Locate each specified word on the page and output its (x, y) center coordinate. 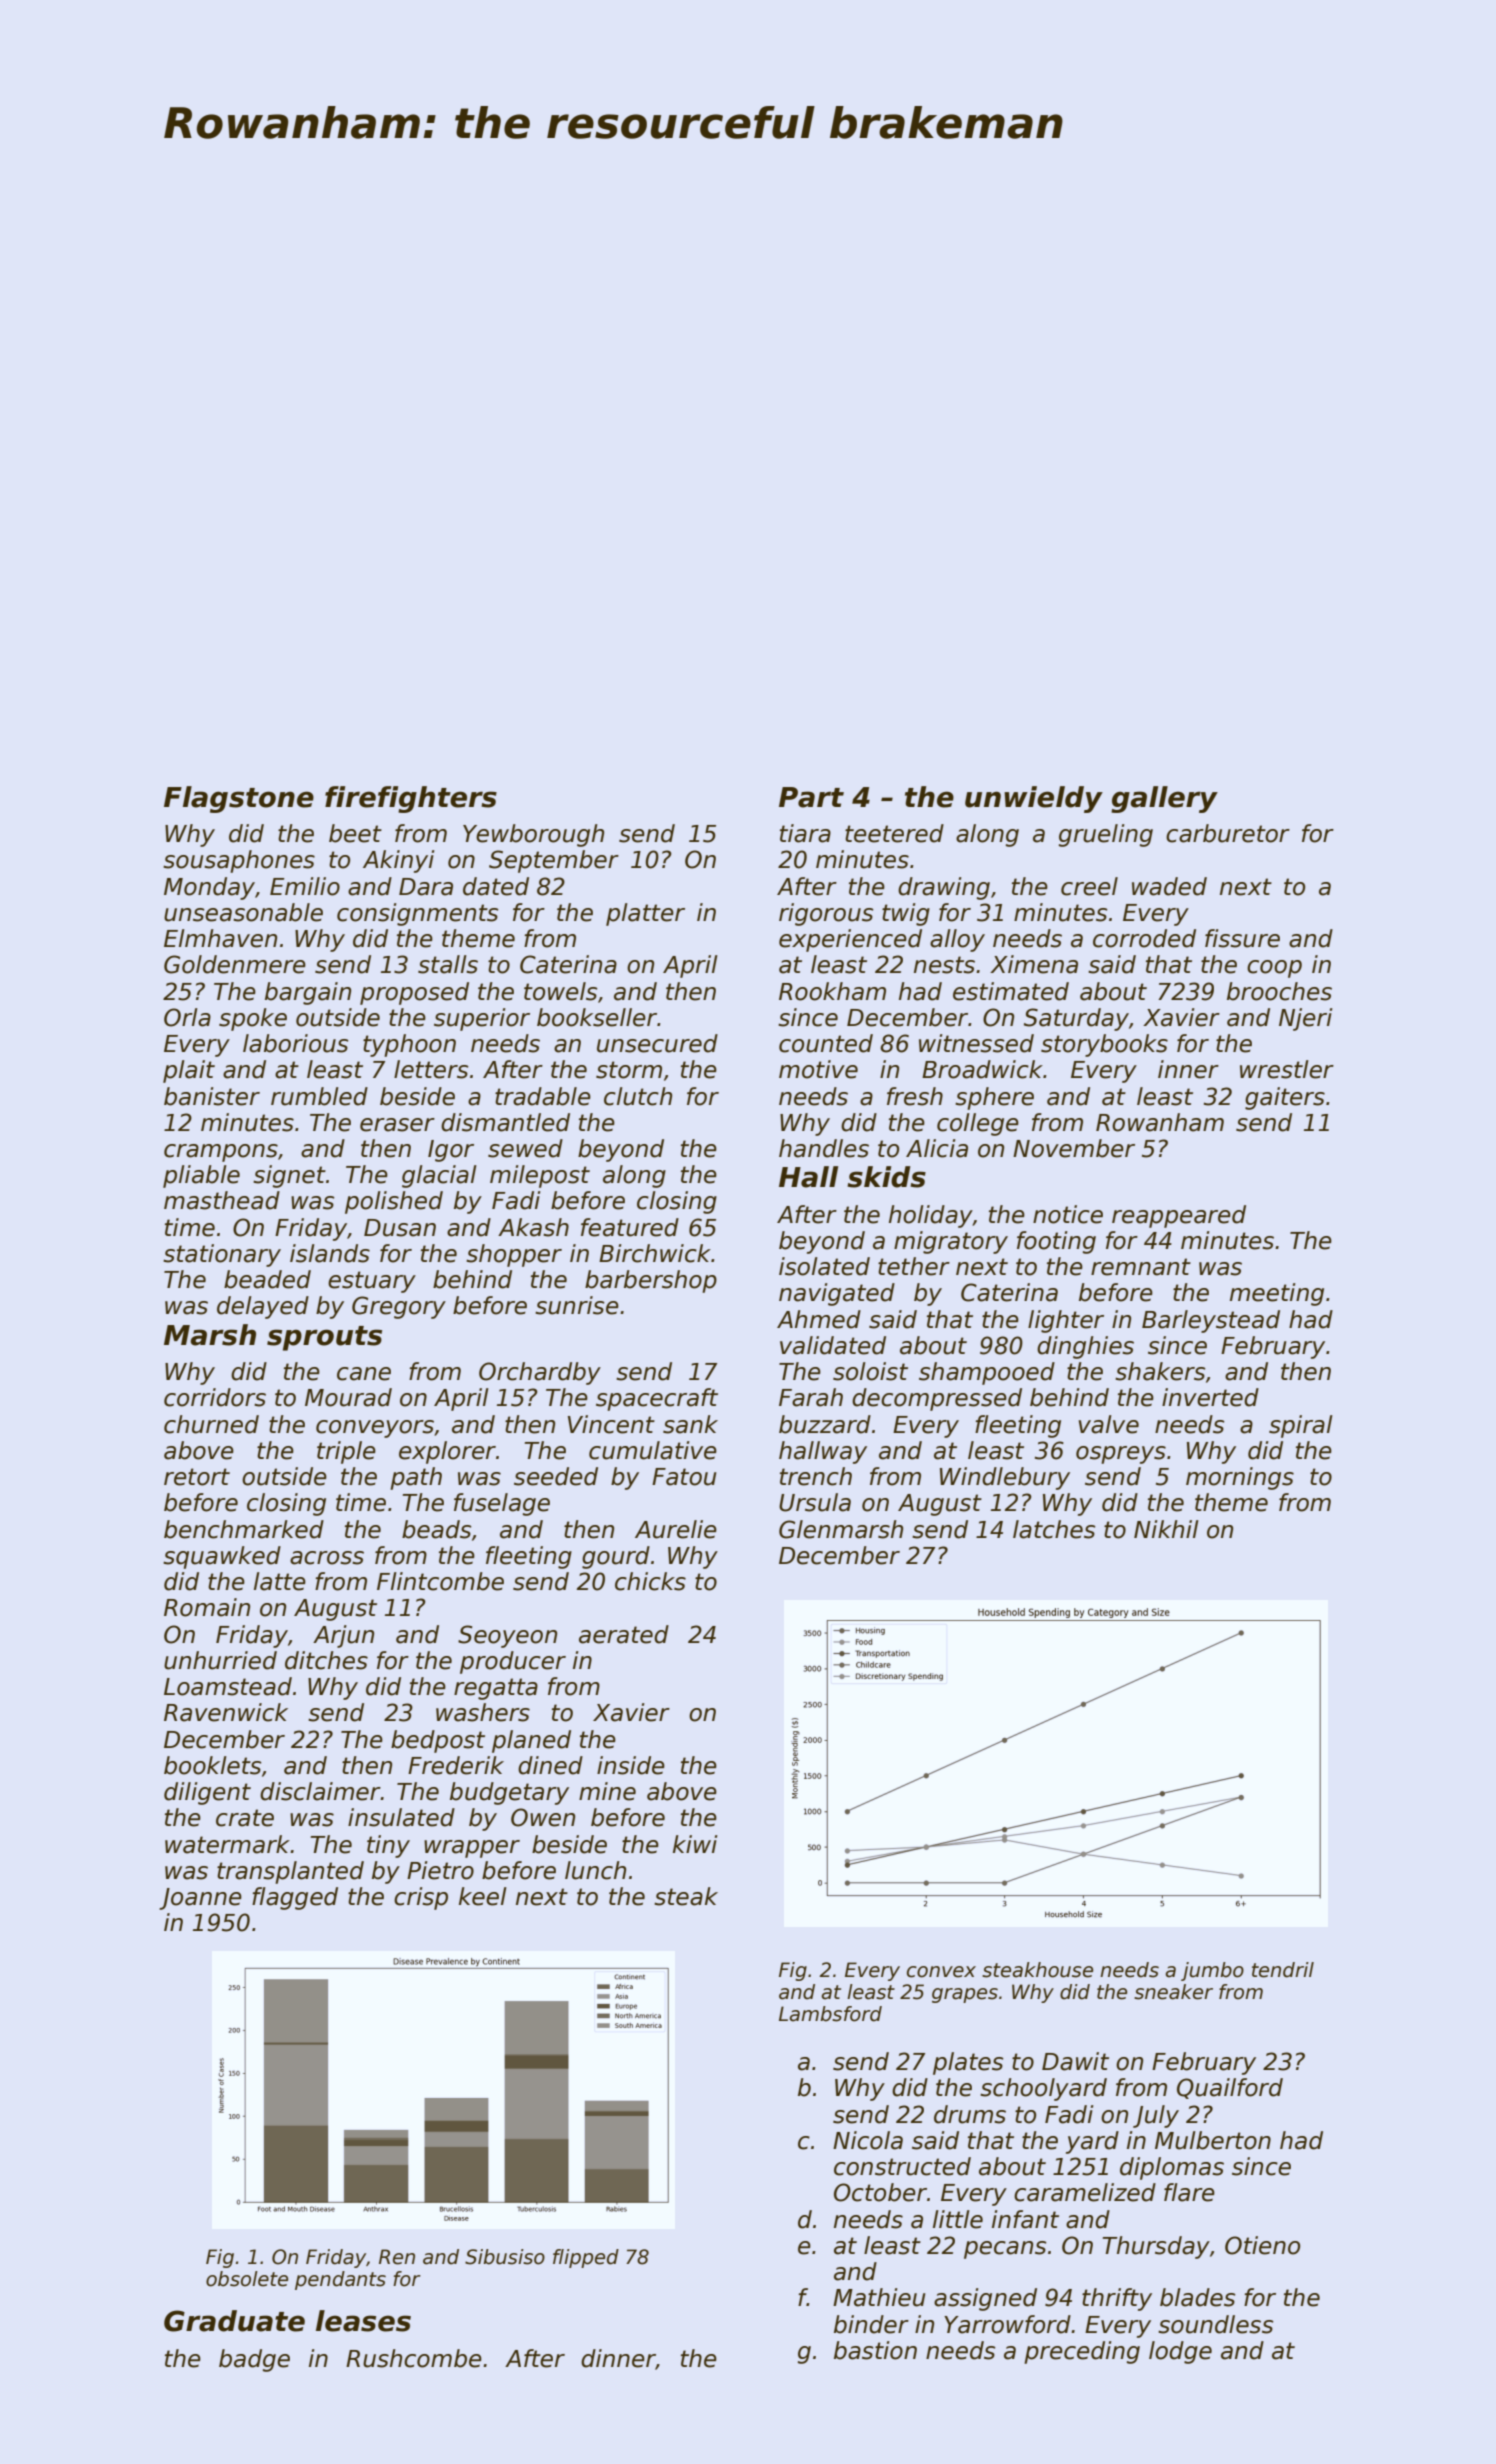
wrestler (1287, 1069)
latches (1054, 1529)
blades (1198, 2297)
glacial (439, 1176)
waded (1169, 886)
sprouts (324, 1338)
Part (811, 797)
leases (363, 2321)
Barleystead (1211, 1321)
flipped (586, 2258)
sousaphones (239, 861)
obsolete (247, 2279)
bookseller (597, 1017)
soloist (870, 1371)
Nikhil (1166, 1529)
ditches (326, 1660)
